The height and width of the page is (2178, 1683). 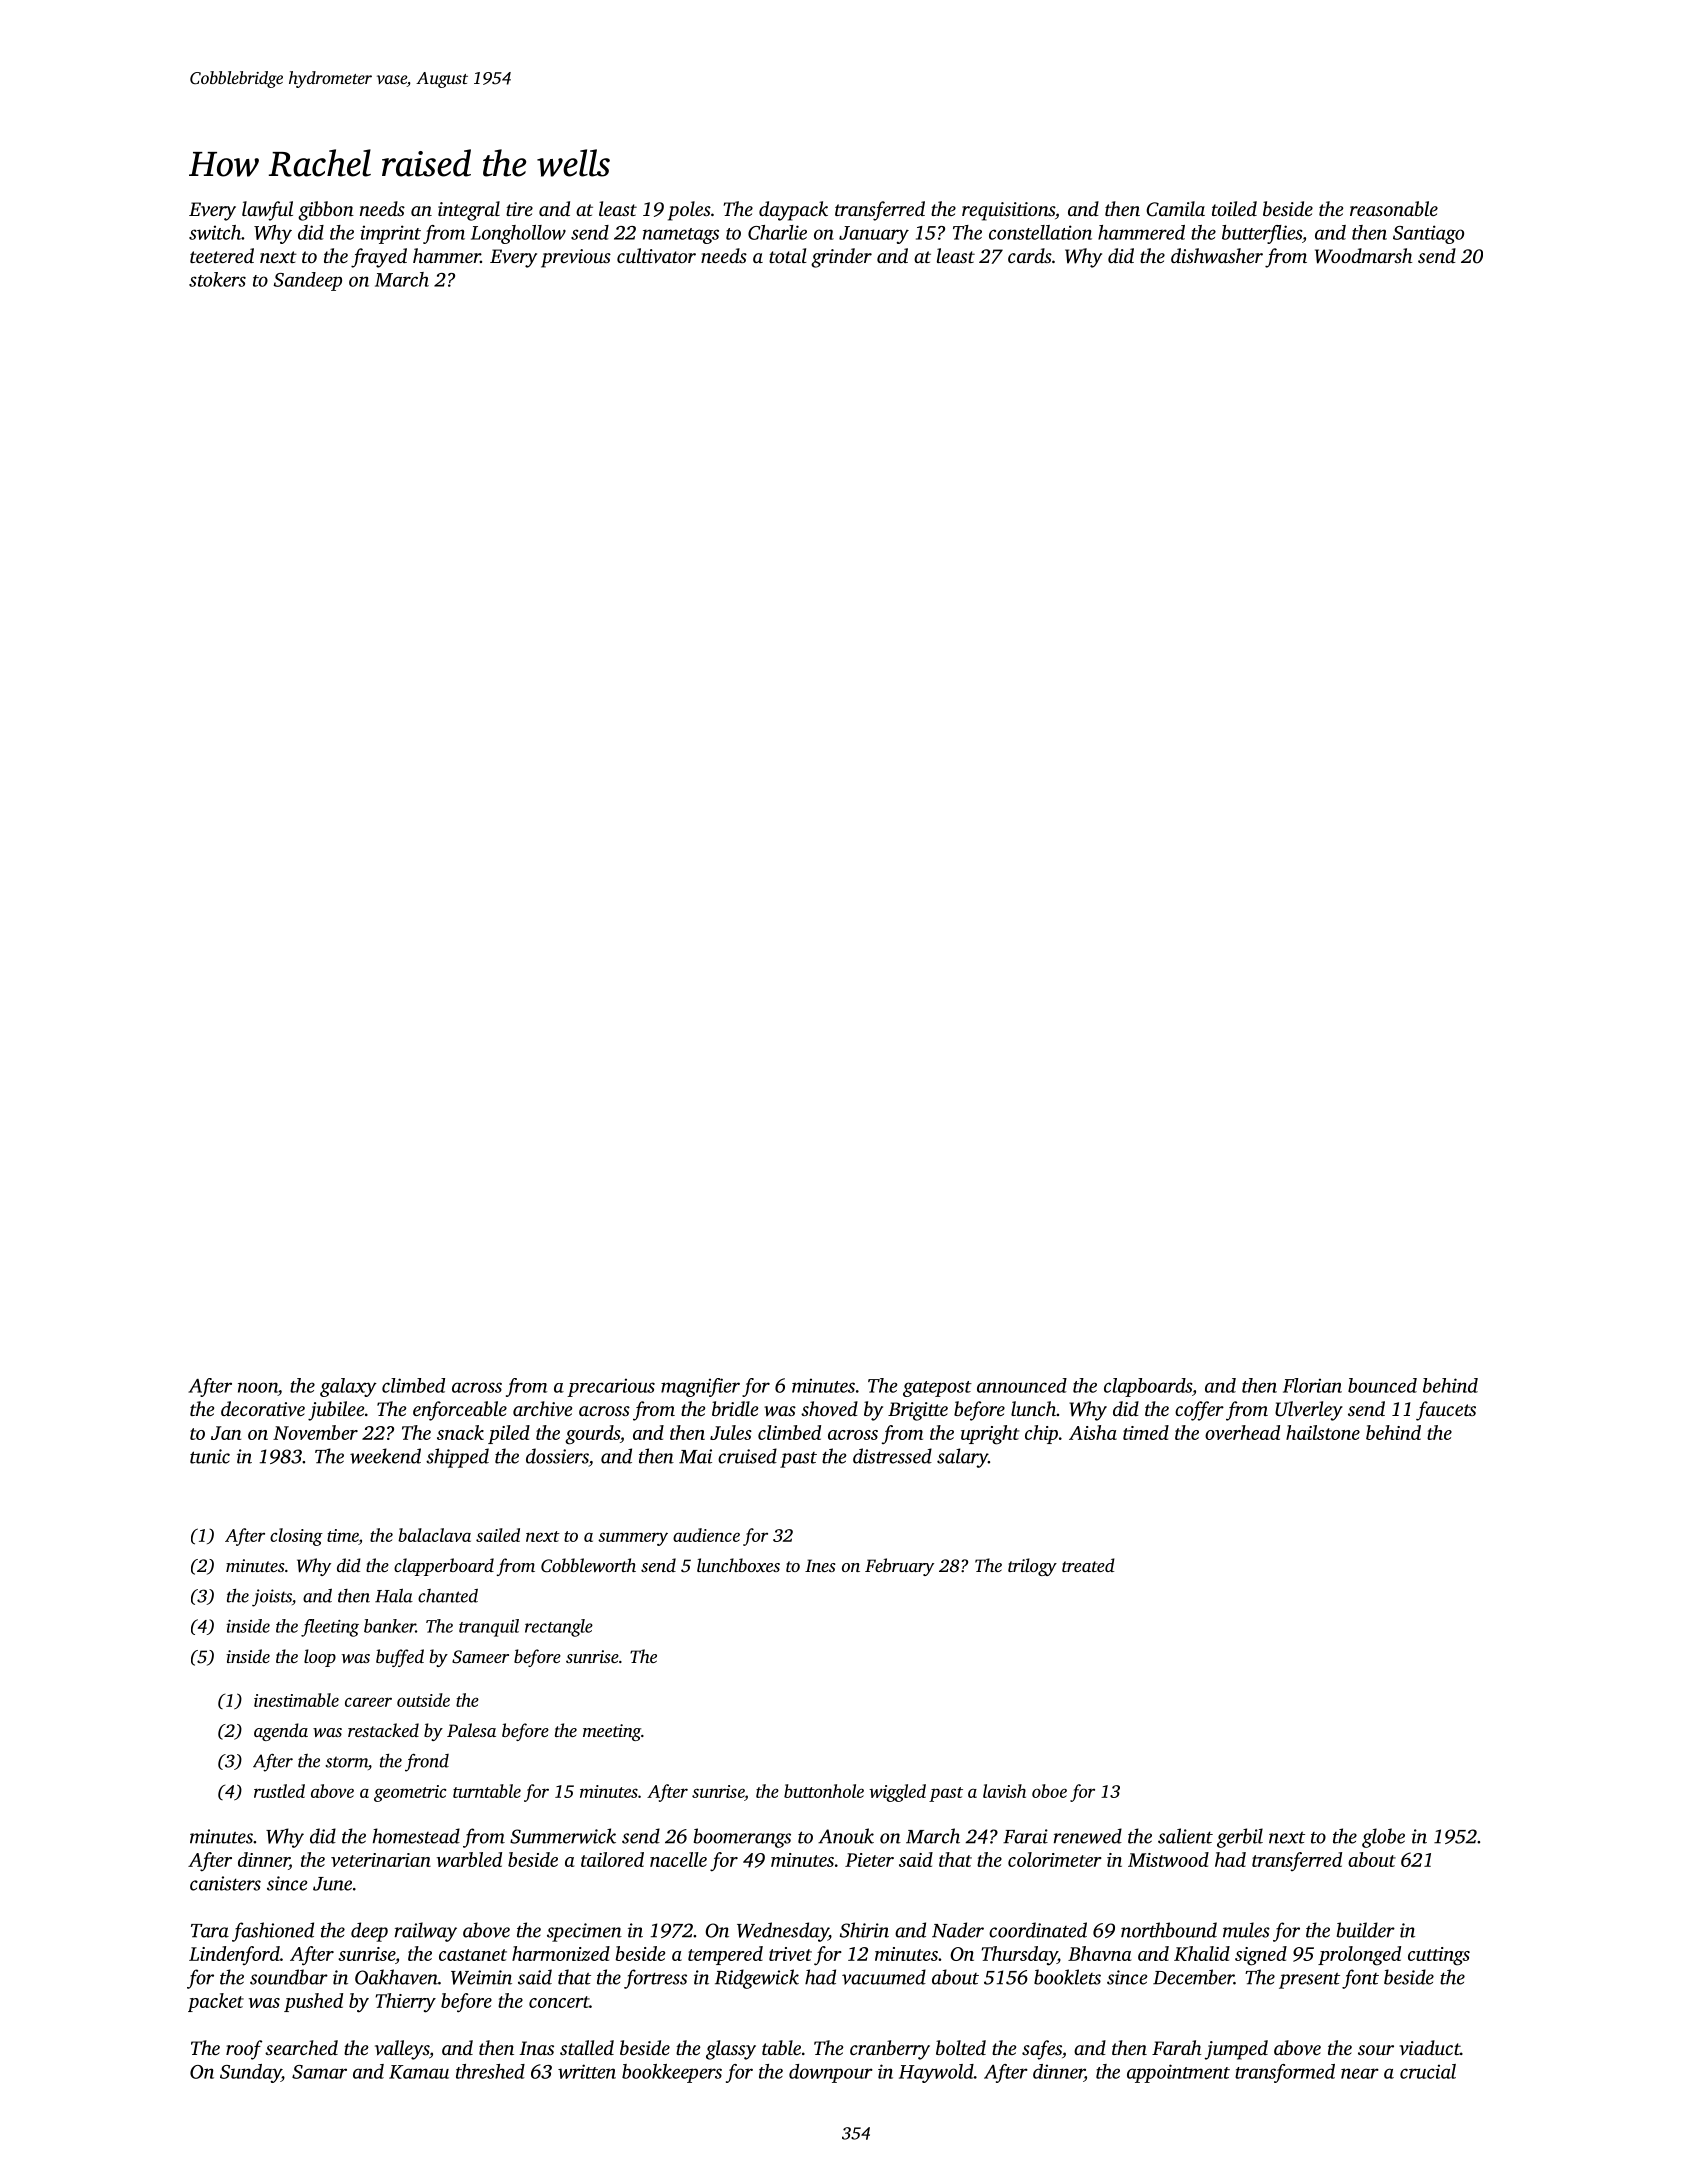 I want to click on noon, so click(x=258, y=1387).
